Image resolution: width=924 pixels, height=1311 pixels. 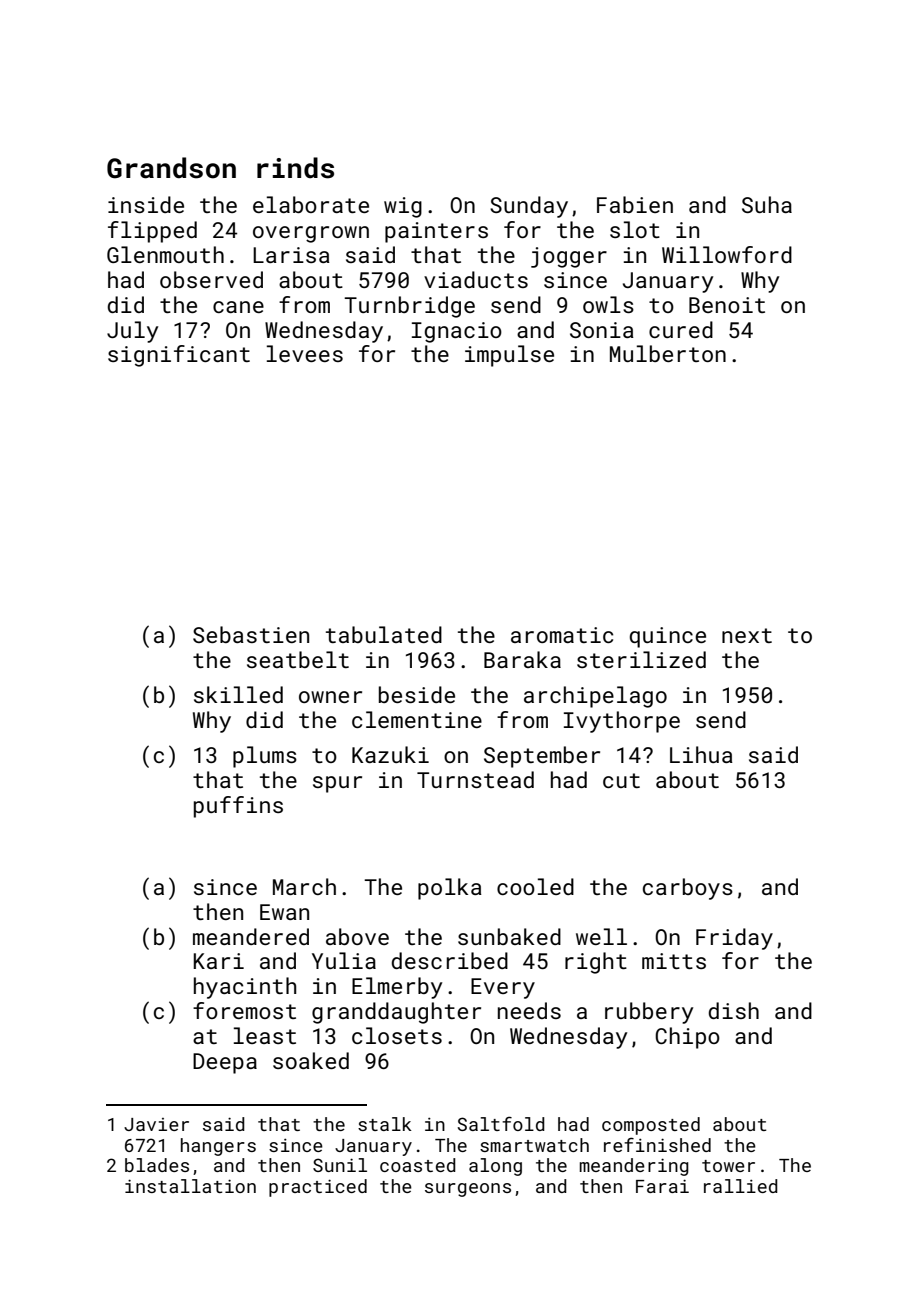 I want to click on Sebastien, so click(x=251, y=634).
